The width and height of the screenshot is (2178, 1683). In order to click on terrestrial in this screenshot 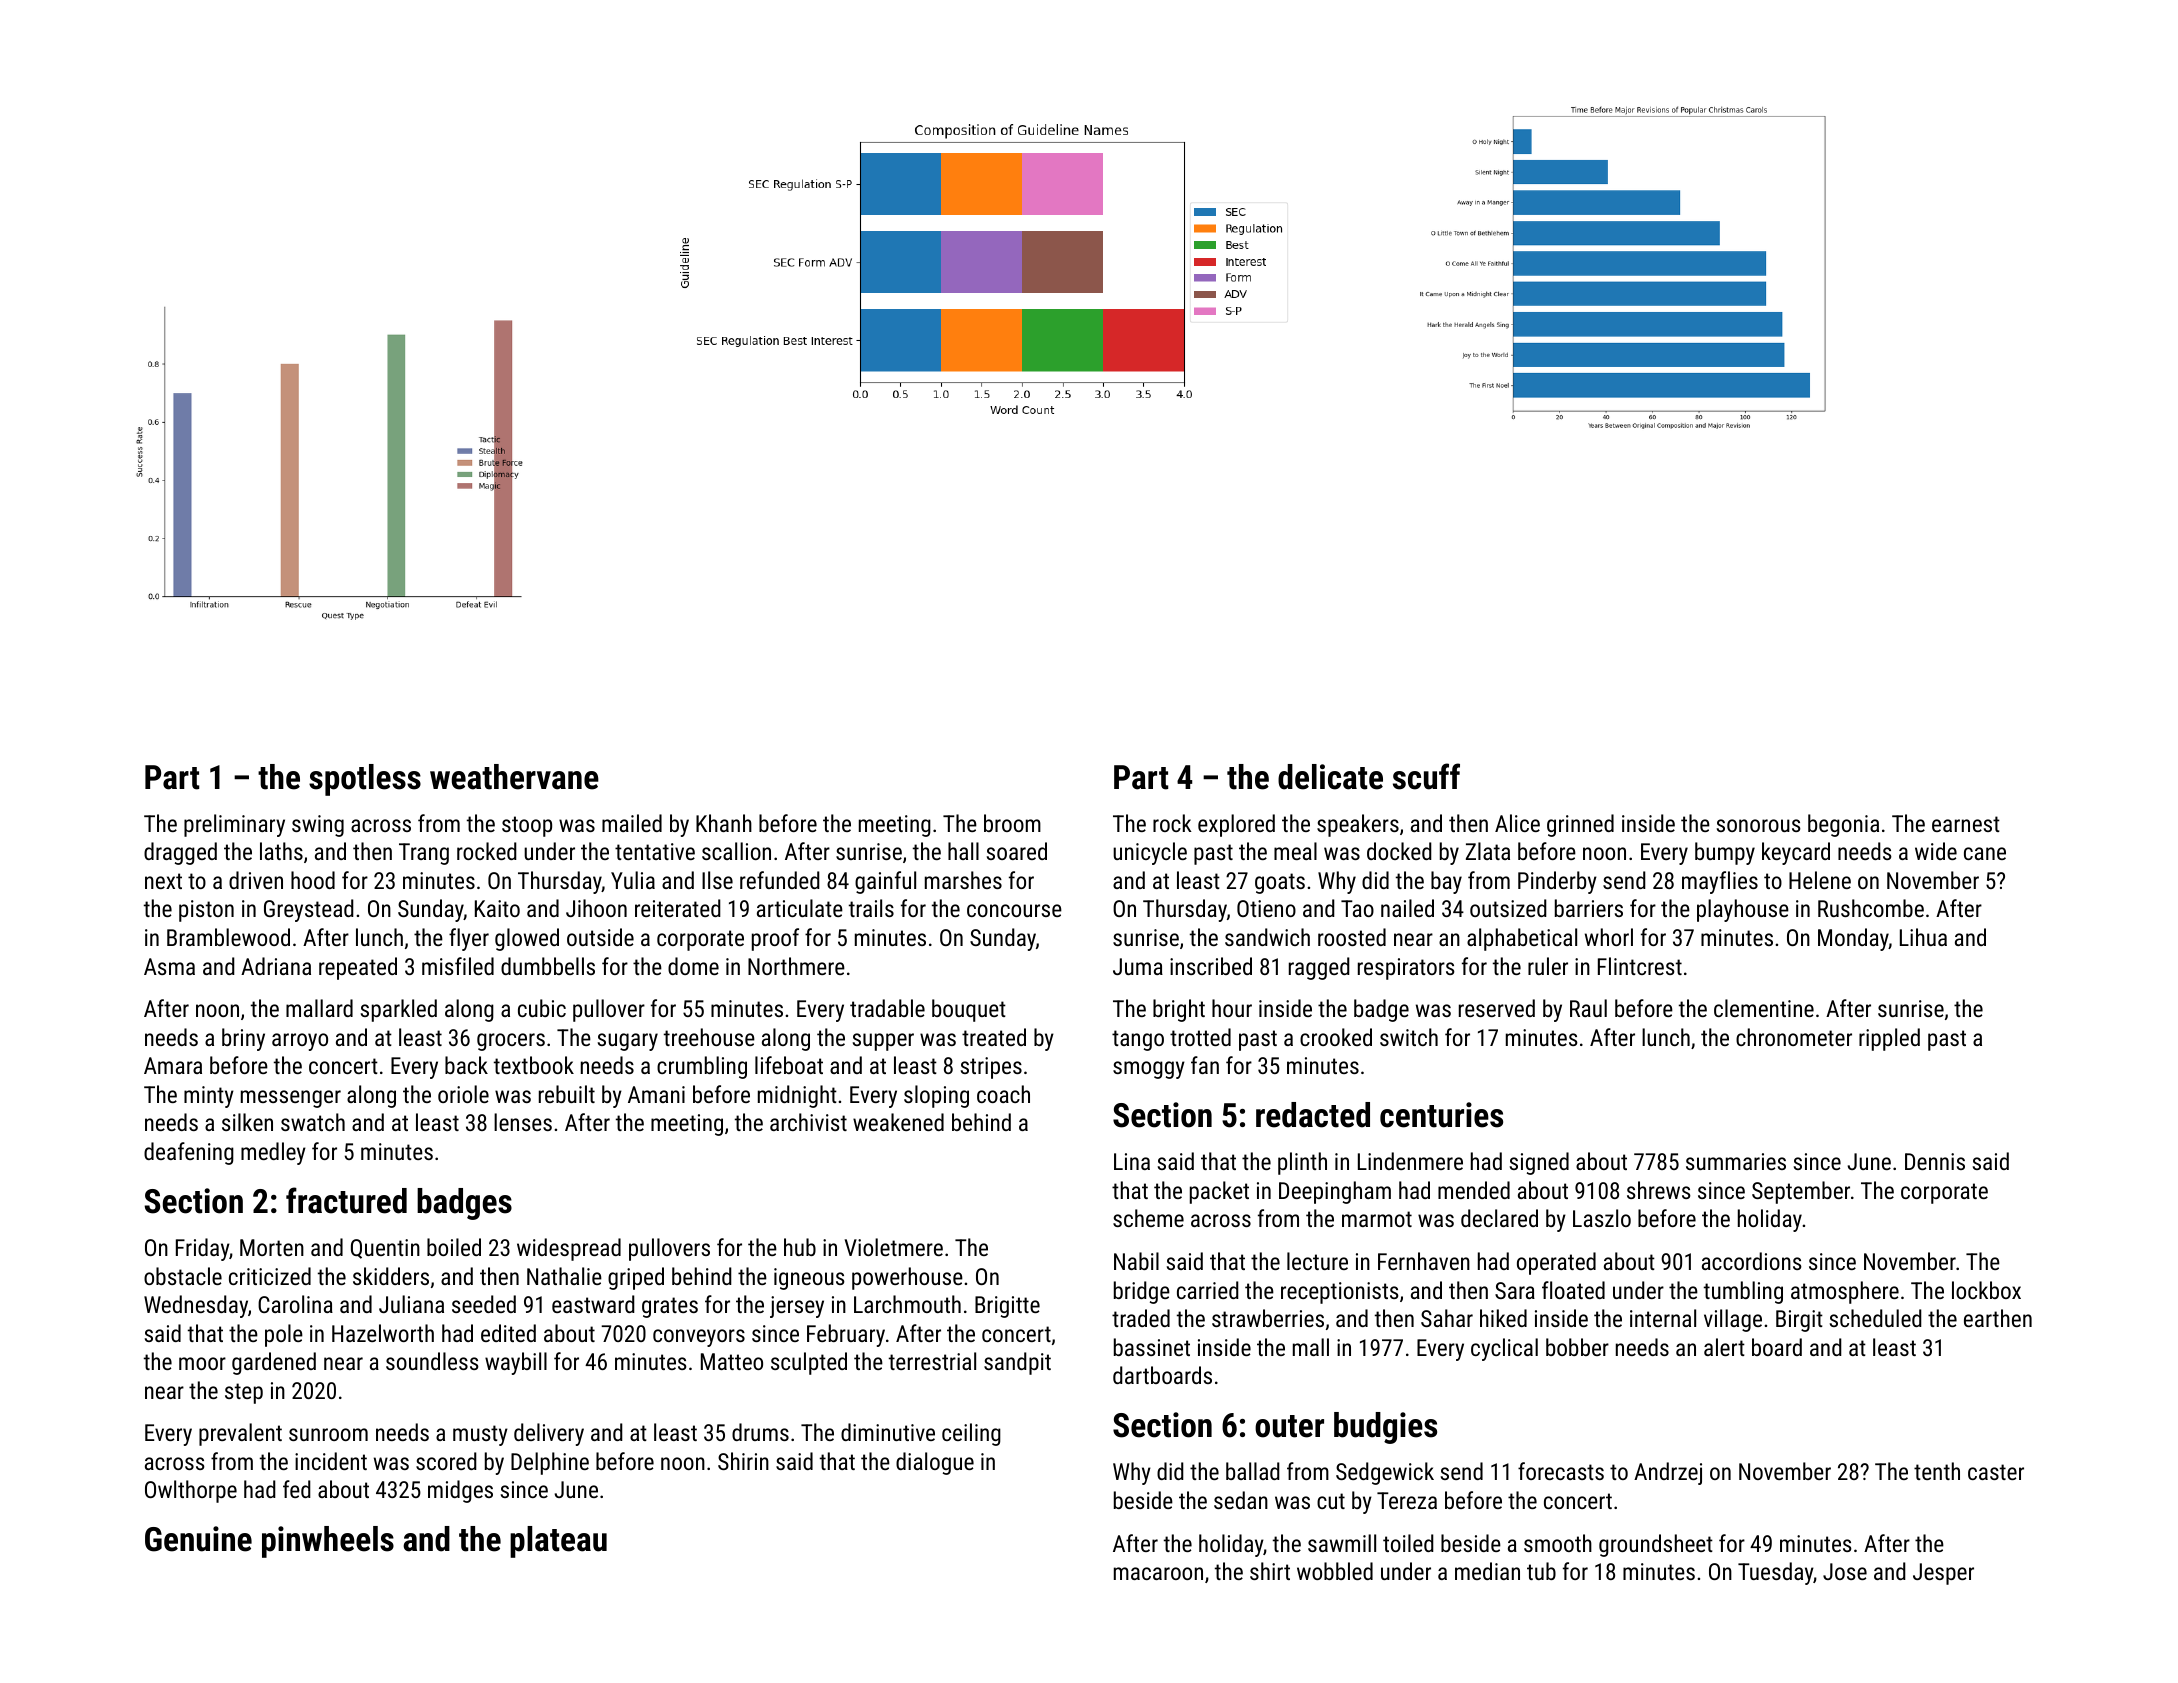, I will do `click(932, 1361)`.
